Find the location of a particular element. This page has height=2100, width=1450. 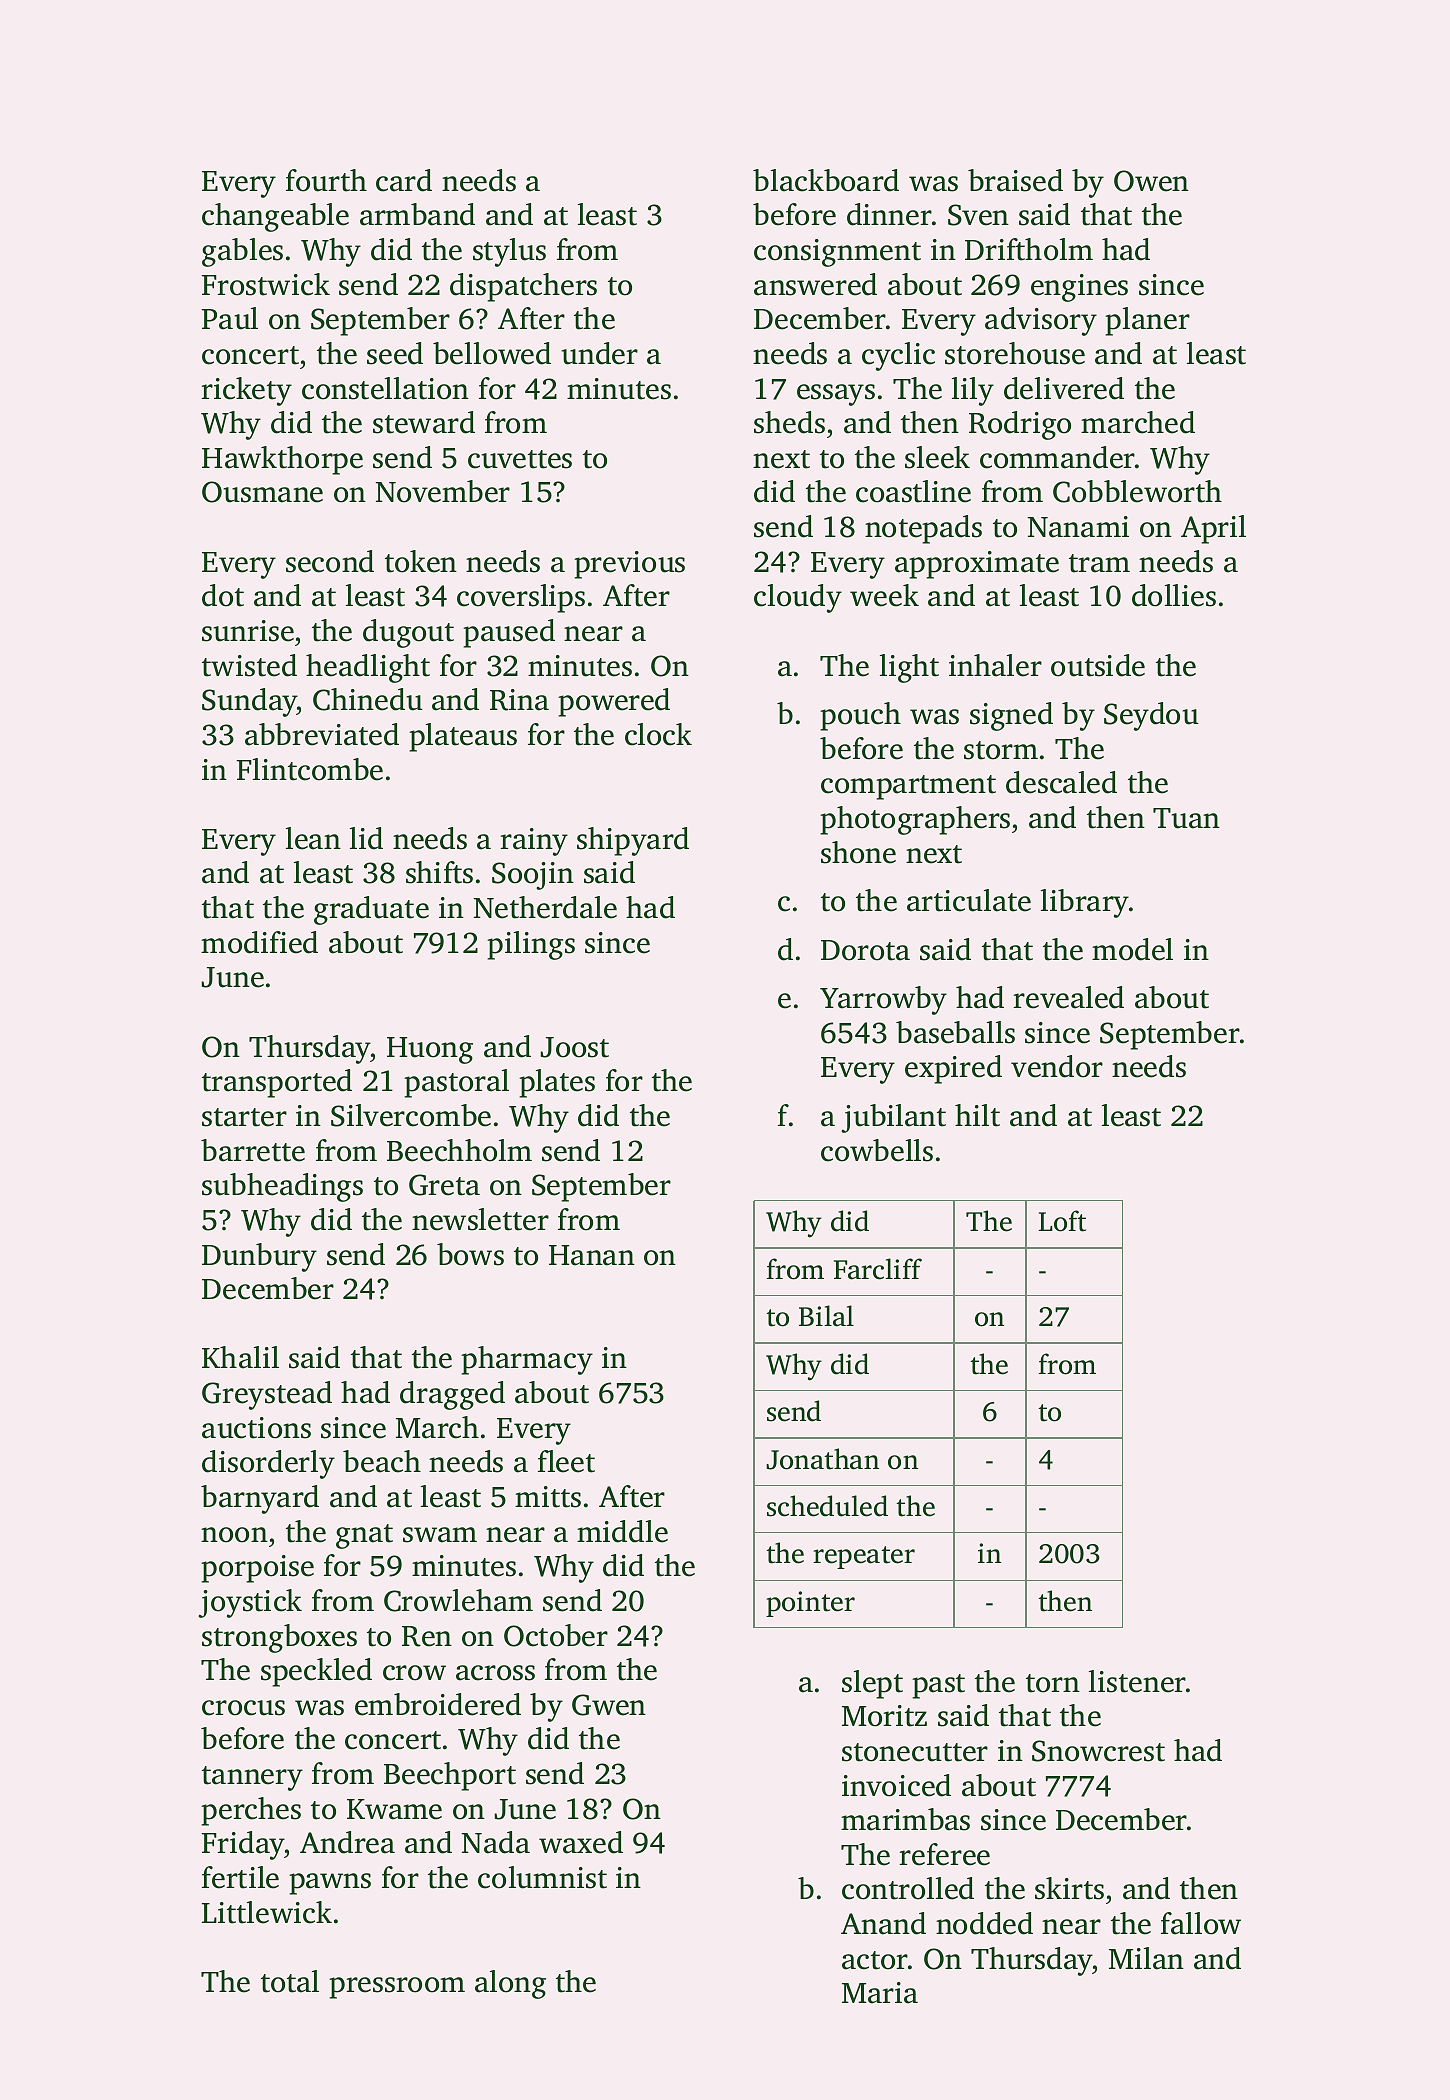

waxed is located at coordinates (581, 1842).
